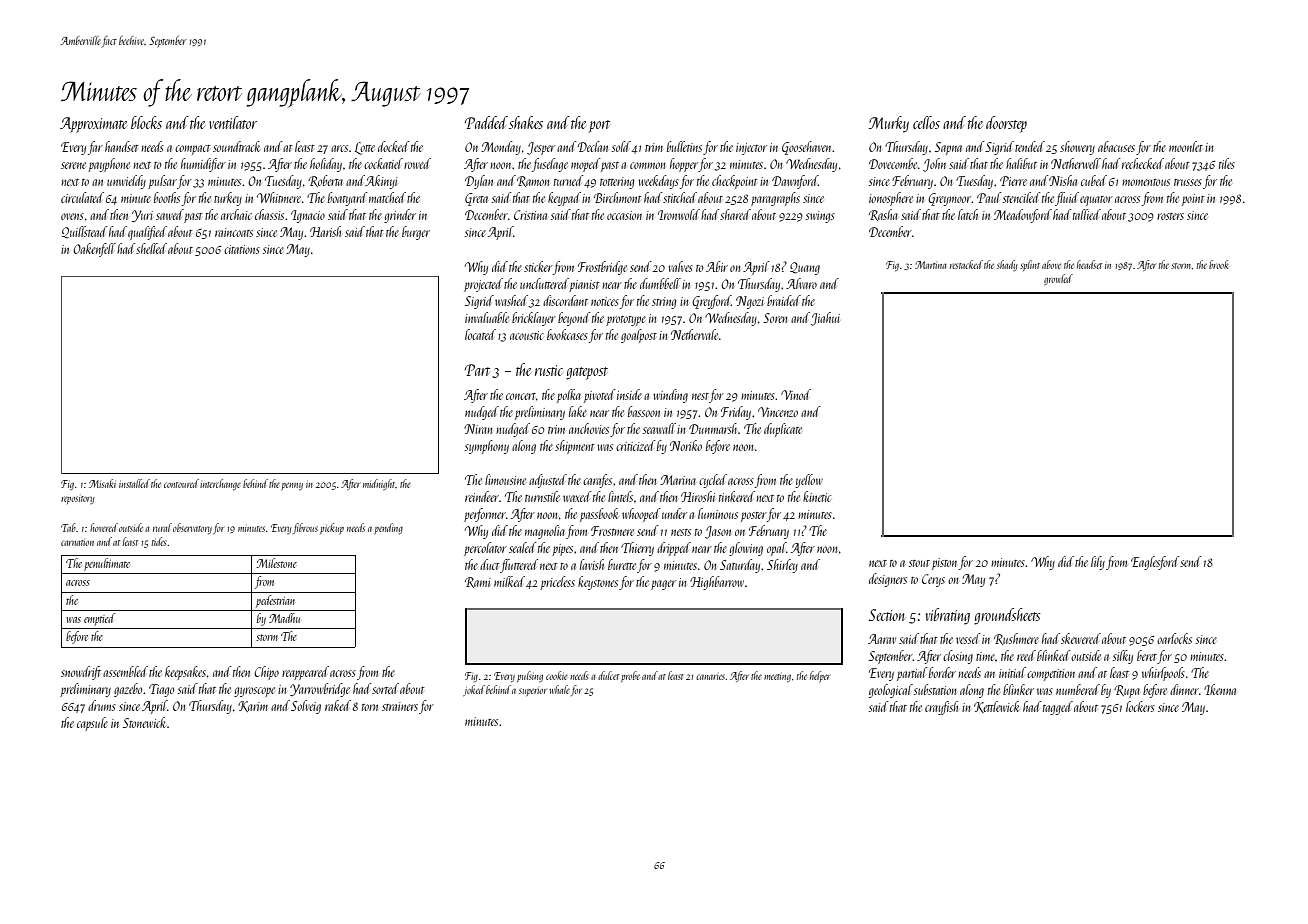 The image size is (1308, 924). What do you see at coordinates (1116, 146) in the screenshot?
I see `abacuses` at bounding box center [1116, 146].
